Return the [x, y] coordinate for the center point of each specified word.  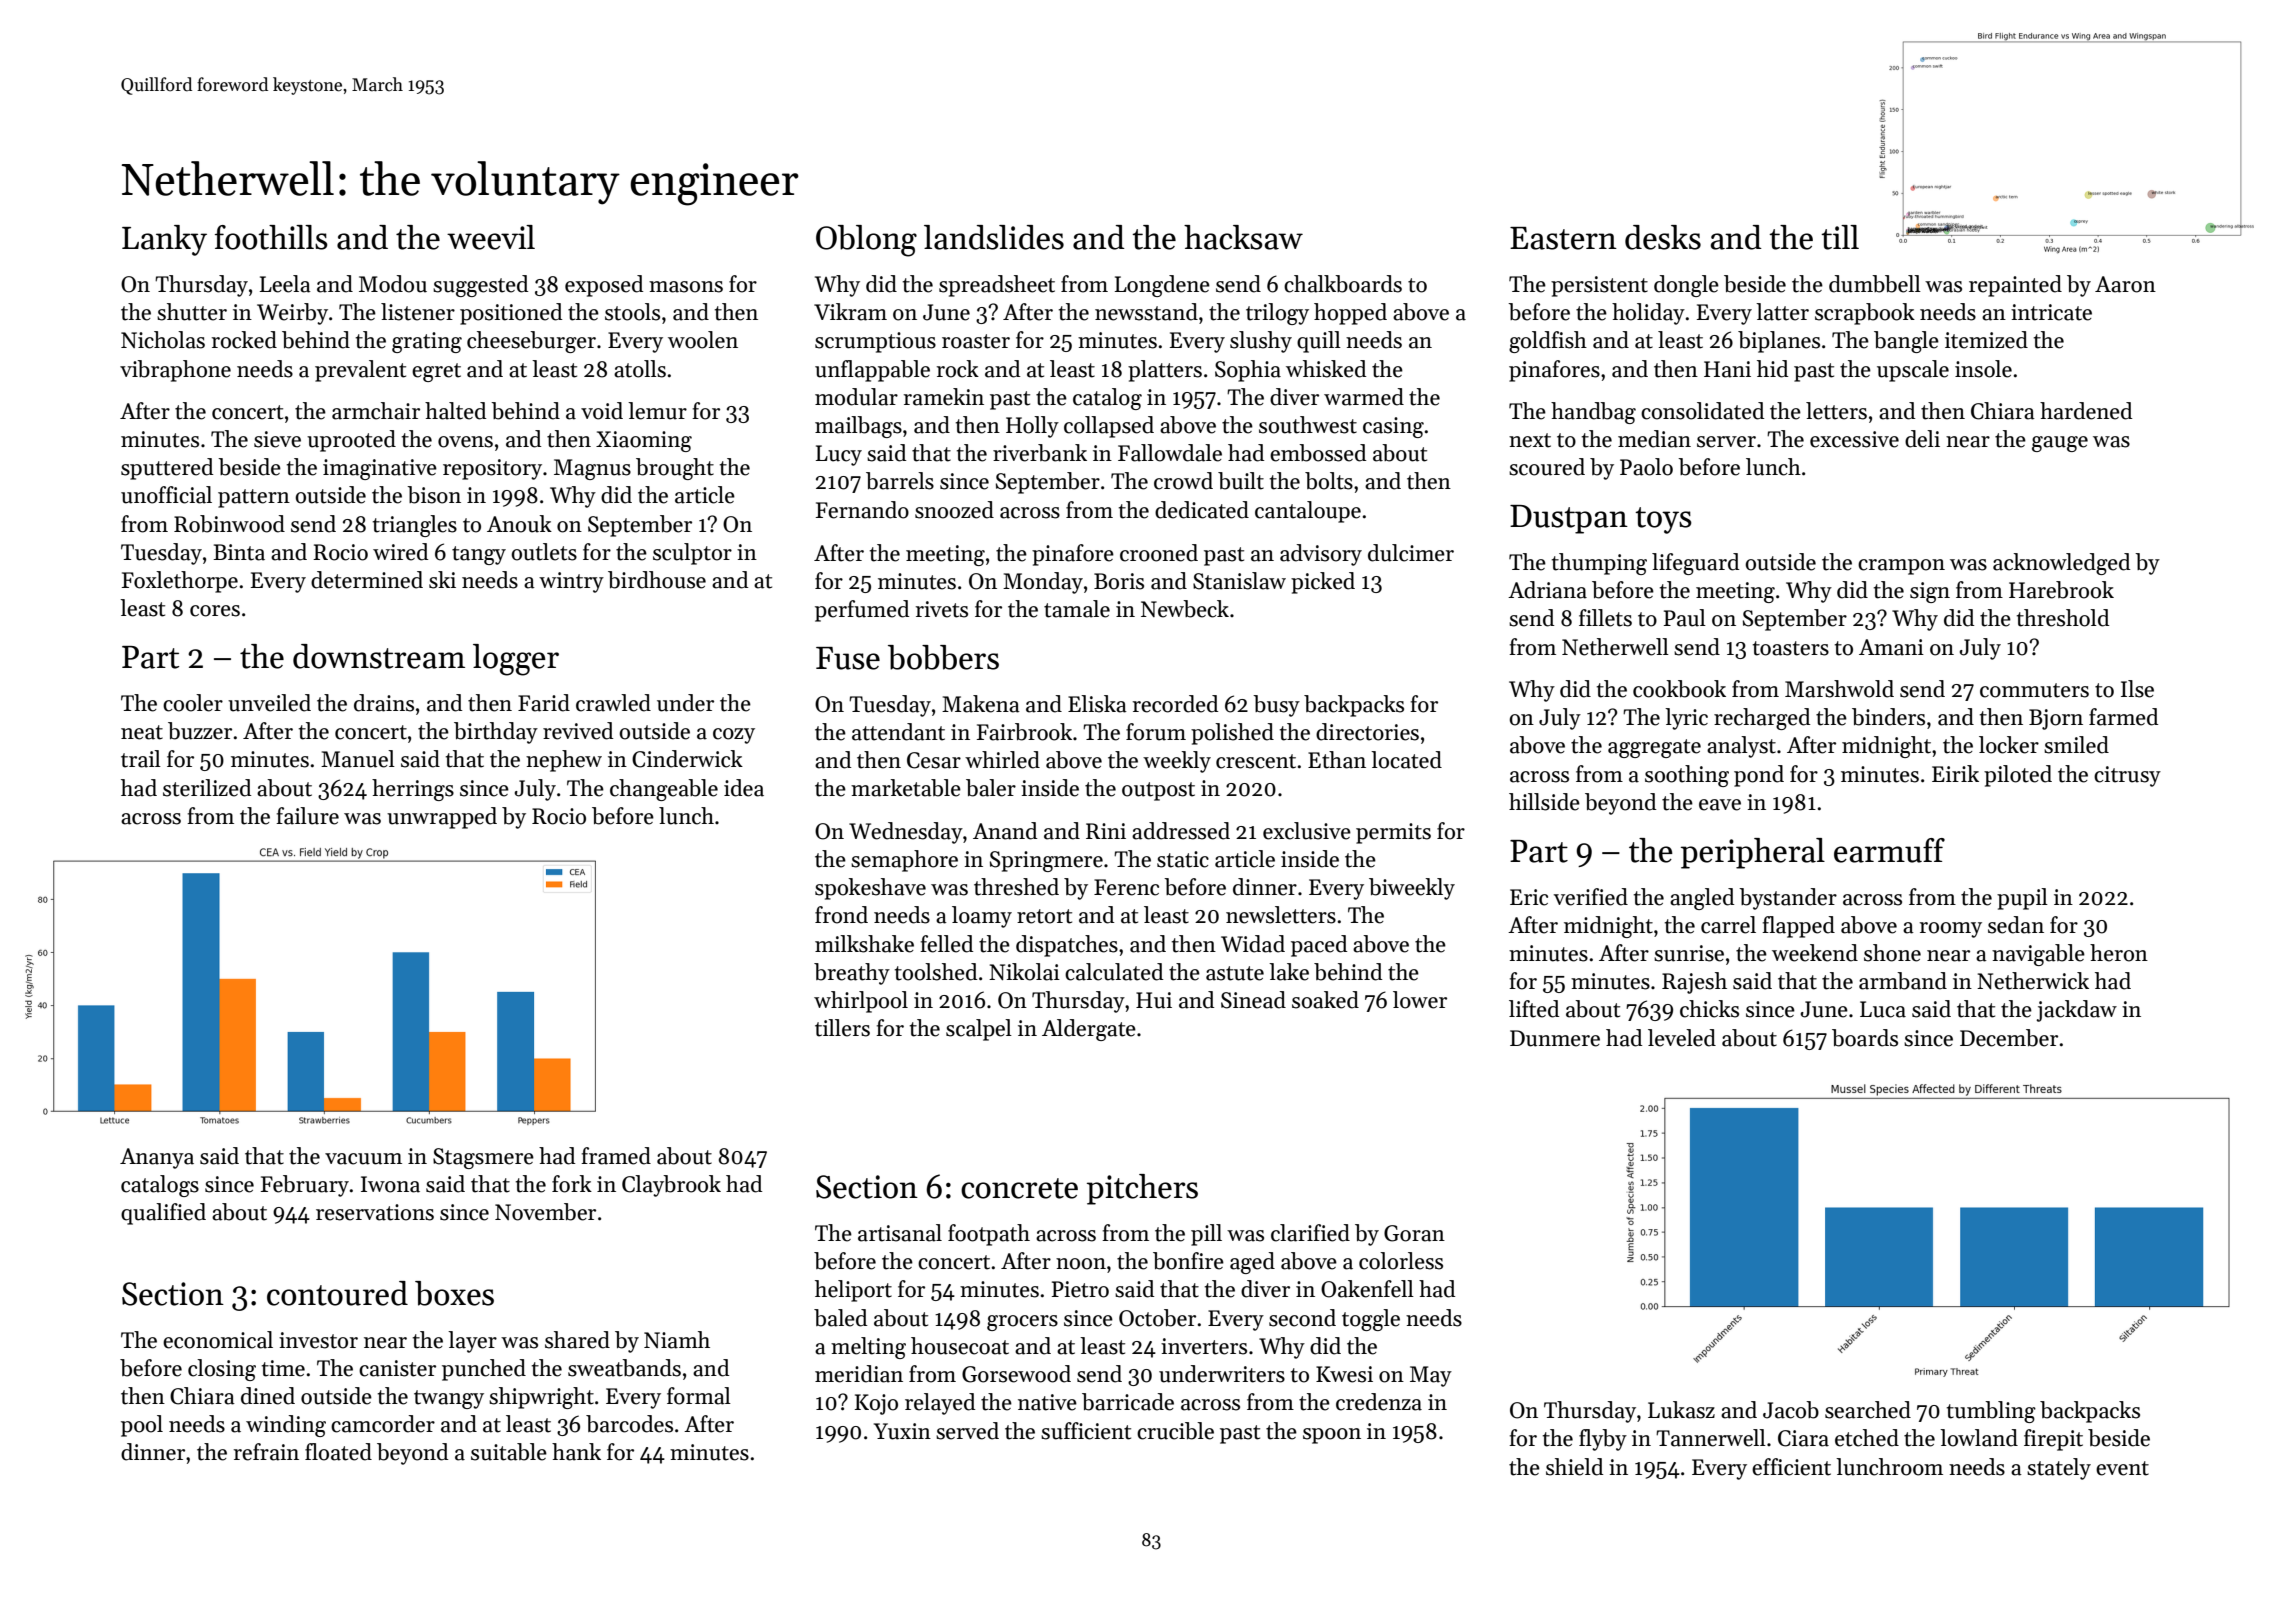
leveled [1682, 1038]
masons [686, 287]
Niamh [677, 1340]
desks [1663, 237]
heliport [853, 1291]
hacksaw [1243, 237]
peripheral [1753, 853]
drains [384, 703]
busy [1276, 706]
